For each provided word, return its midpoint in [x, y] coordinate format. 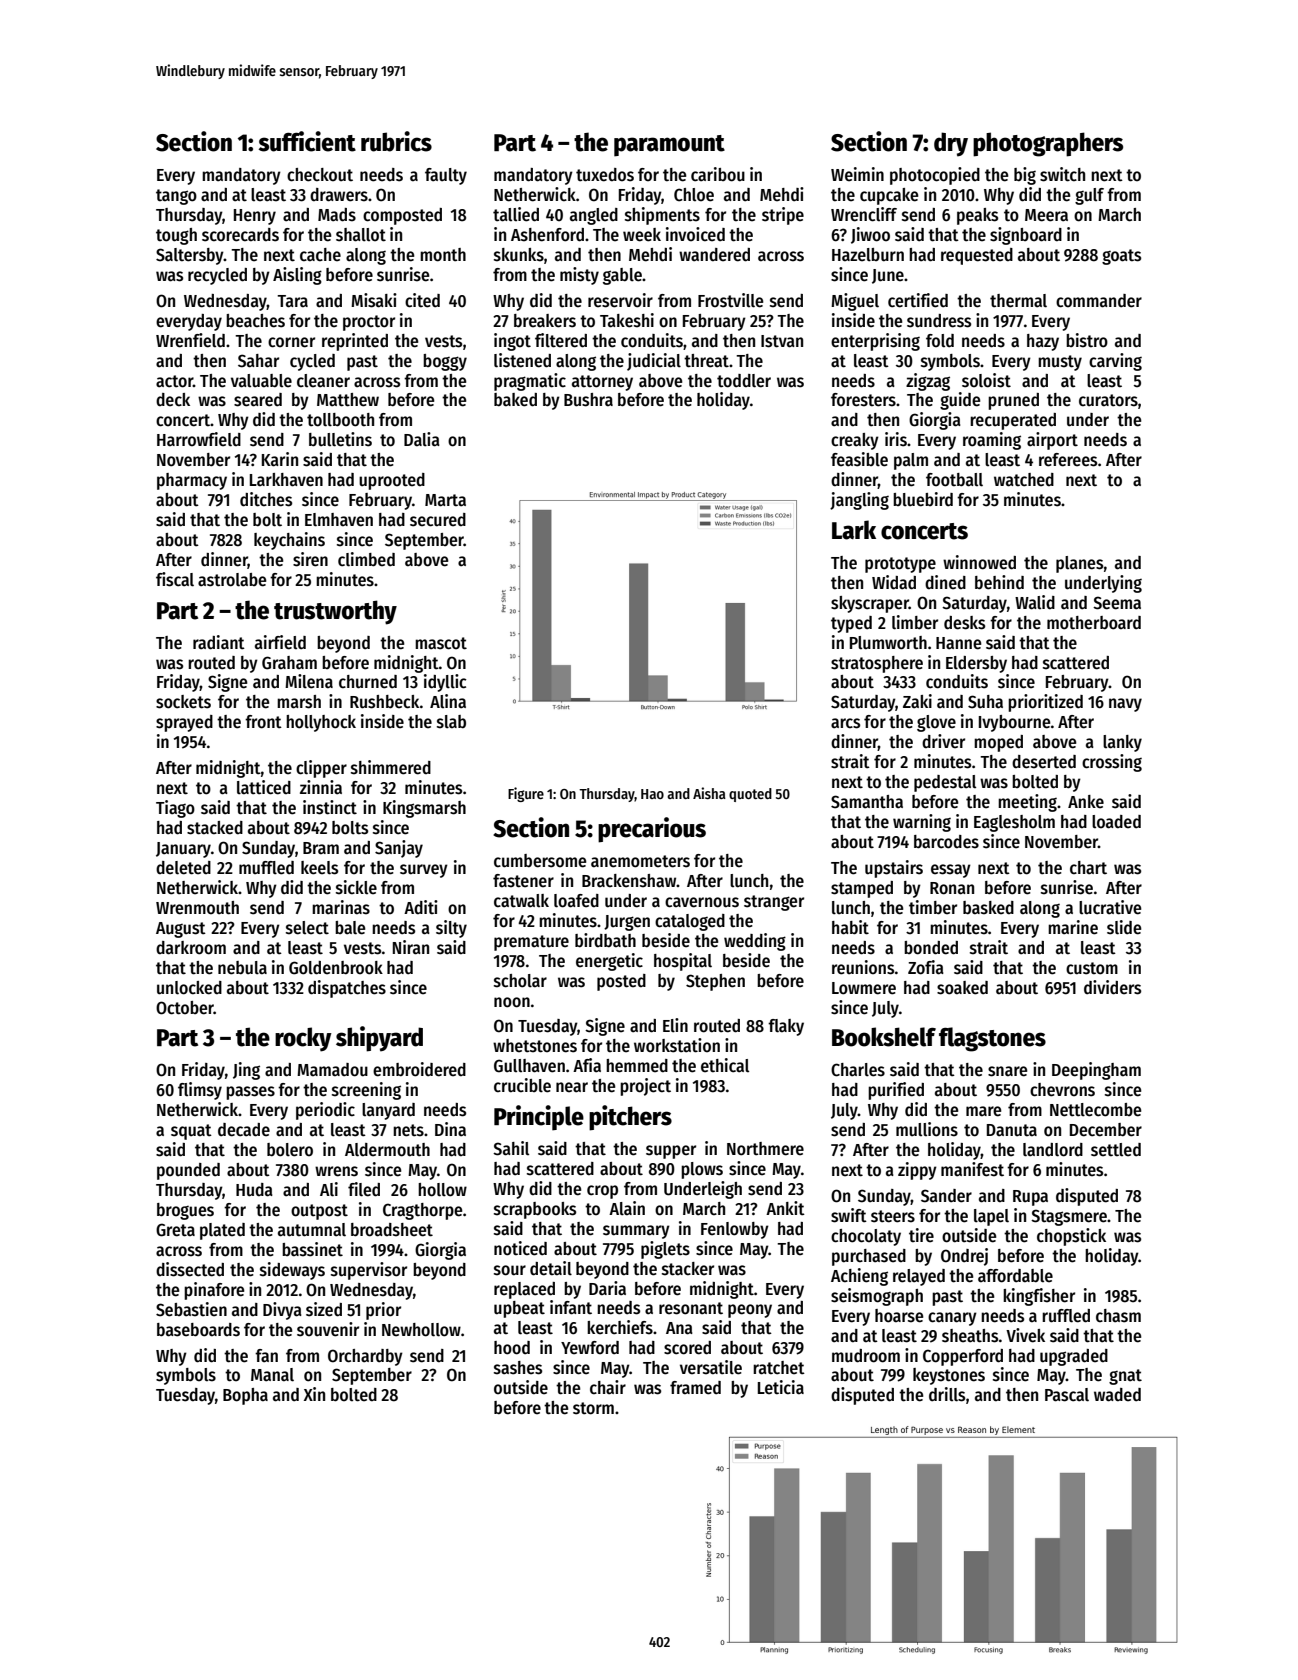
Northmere [765, 1149]
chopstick [1071, 1237]
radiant [219, 642]
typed [851, 624]
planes [1079, 564]
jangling [859, 501]
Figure [526, 794]
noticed [520, 1248]
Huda [254, 1190]
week [642, 235]
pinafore [214, 1291]
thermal [1018, 301]
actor [174, 381]
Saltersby [190, 256]
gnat [1125, 1377]
